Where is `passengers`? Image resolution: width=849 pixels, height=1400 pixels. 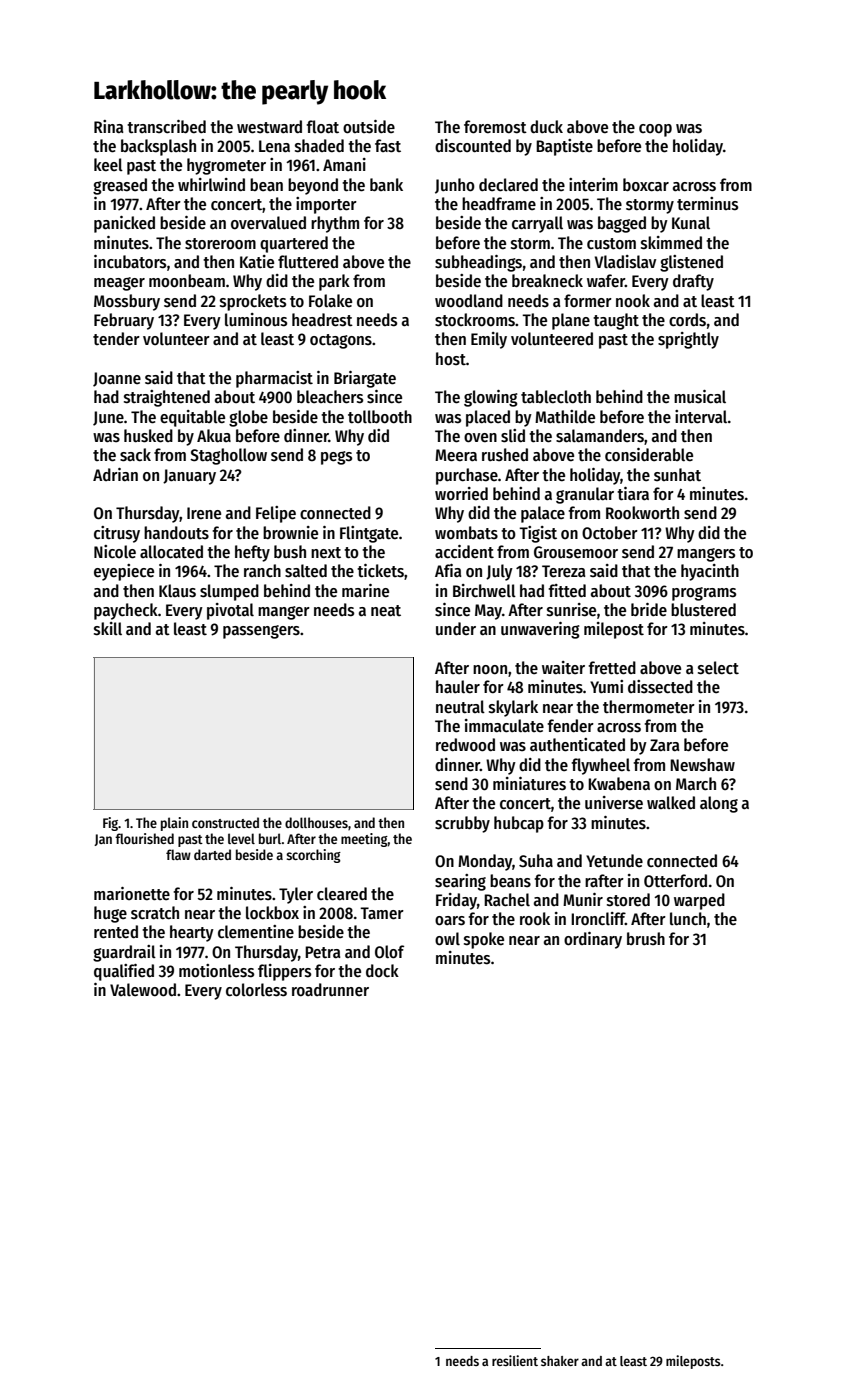 passengers is located at coordinates (261, 632).
